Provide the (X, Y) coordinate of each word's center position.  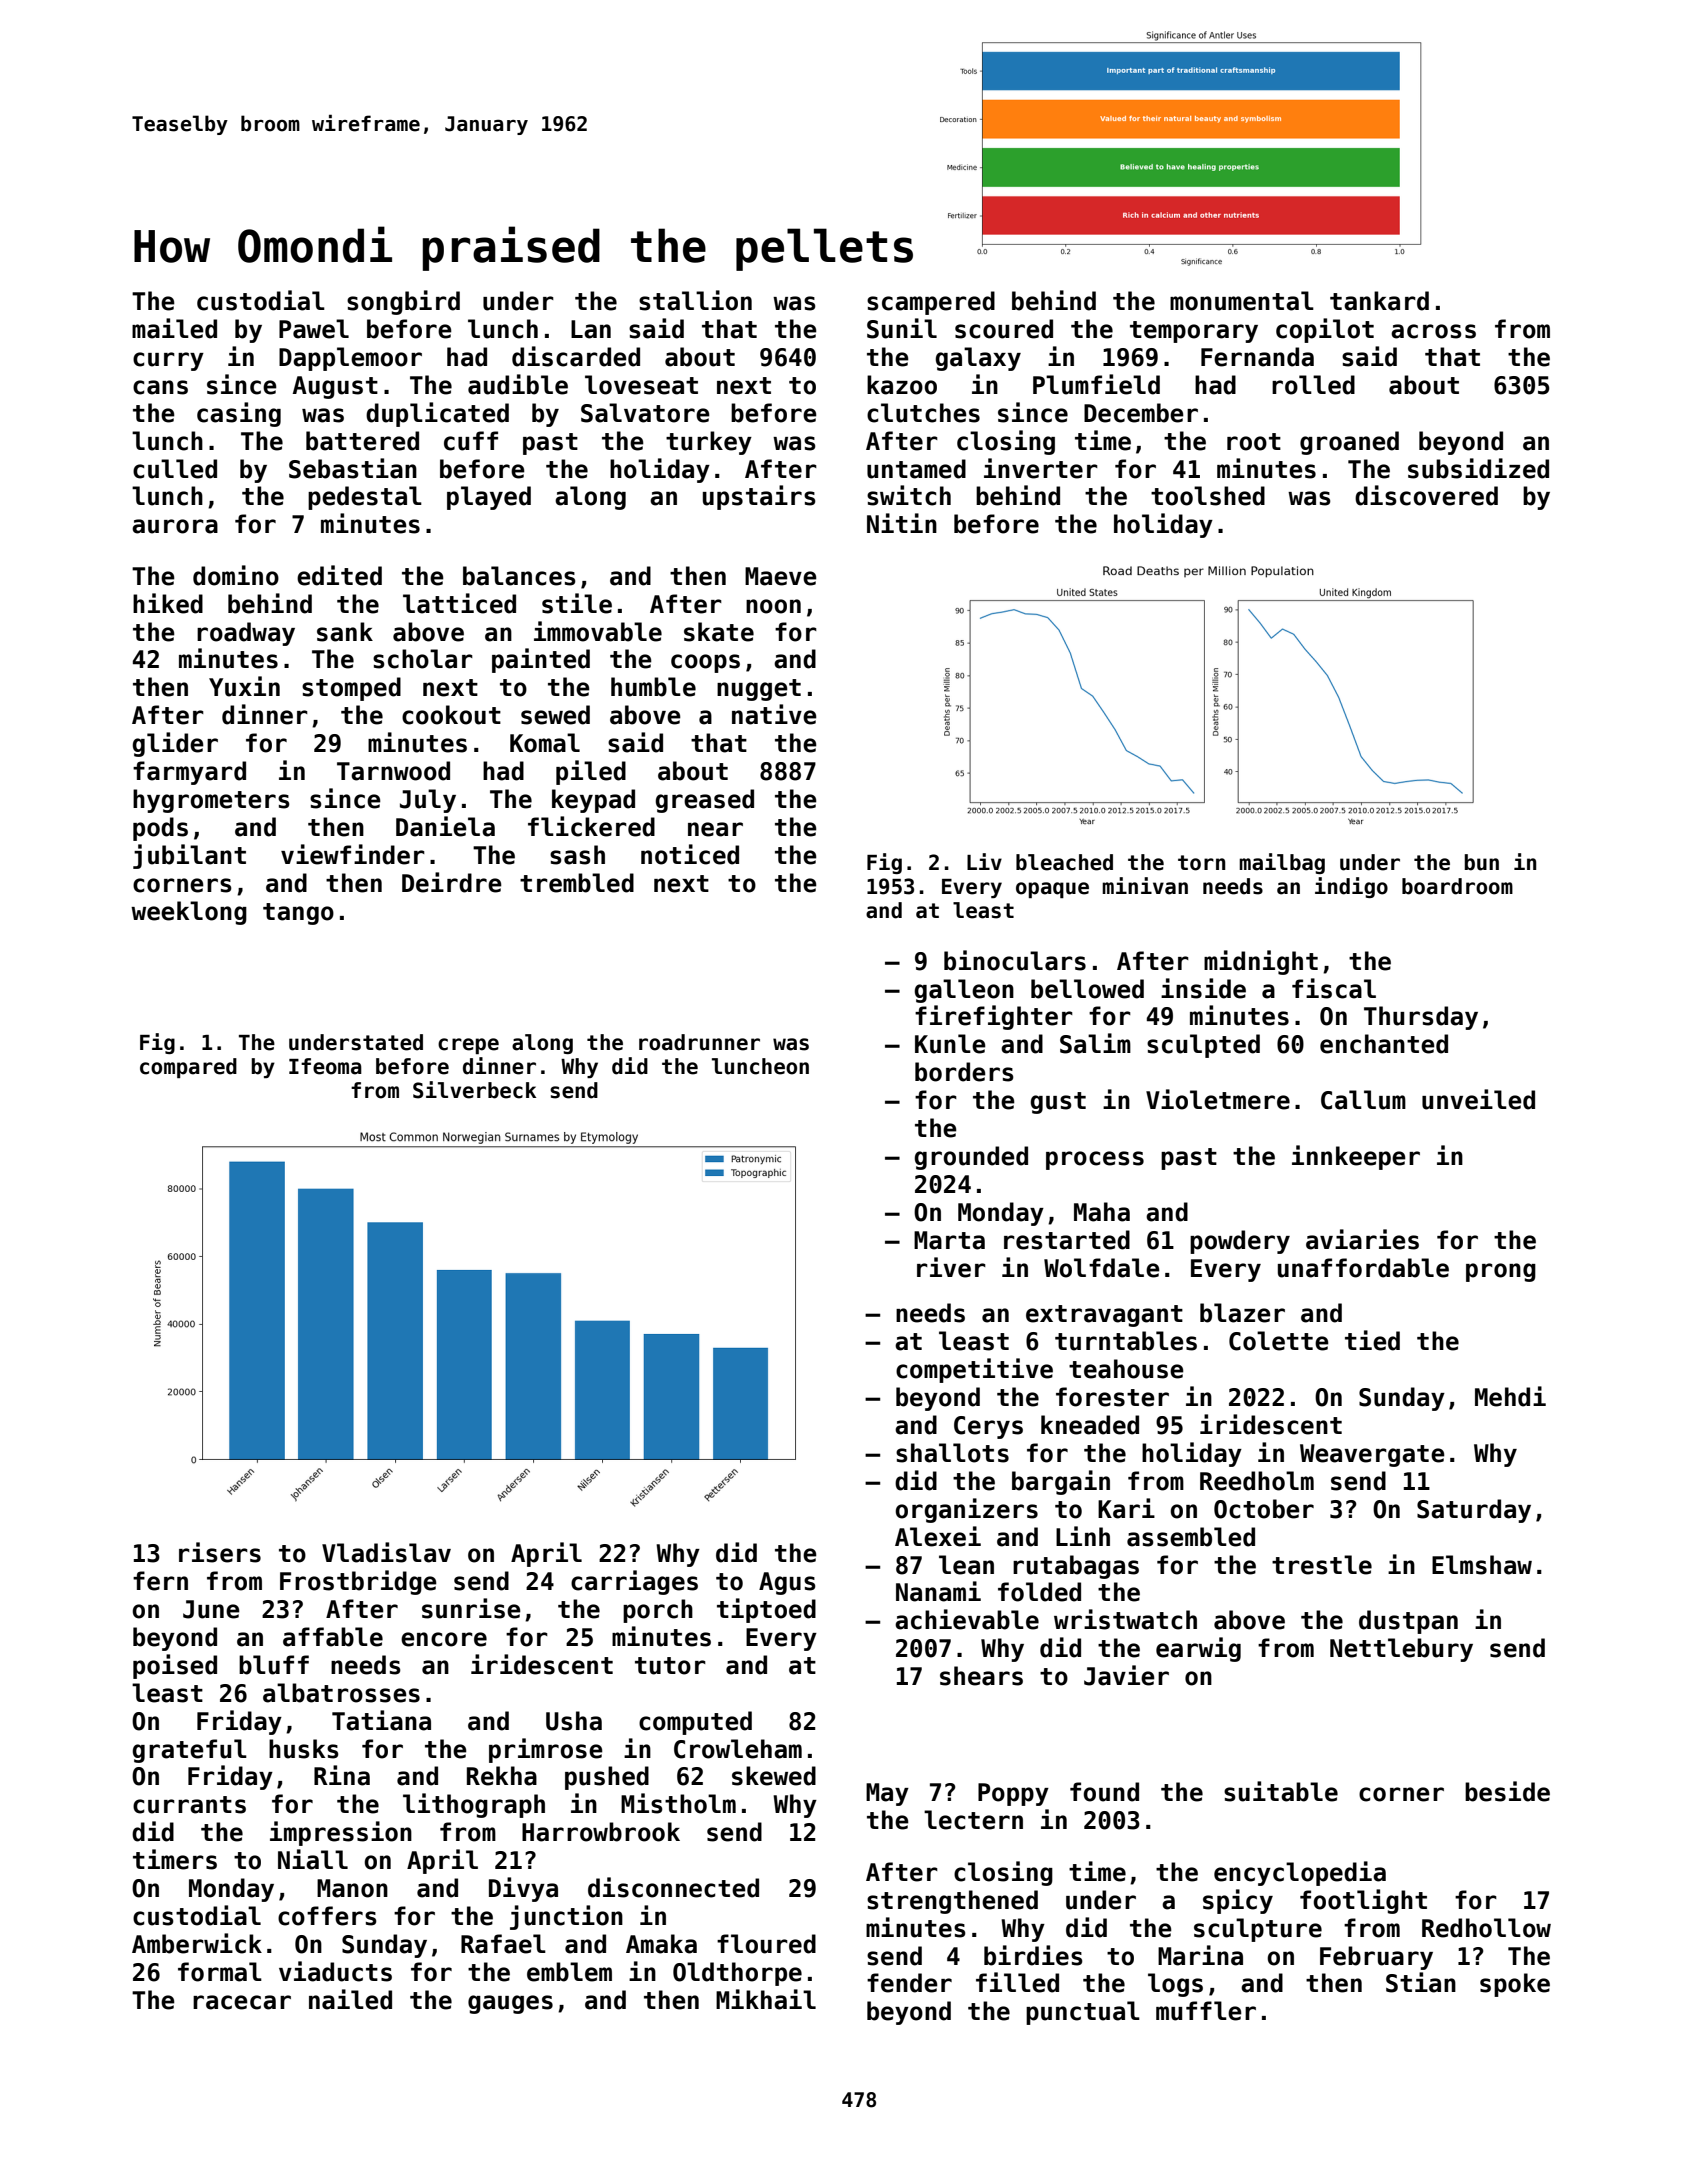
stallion (695, 300)
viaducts (335, 1971)
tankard (1379, 301)
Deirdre (452, 882)
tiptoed (766, 1610)
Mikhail (766, 1999)
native (774, 714)
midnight (1261, 962)
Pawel (314, 329)
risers (220, 1552)
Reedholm (1257, 1481)
